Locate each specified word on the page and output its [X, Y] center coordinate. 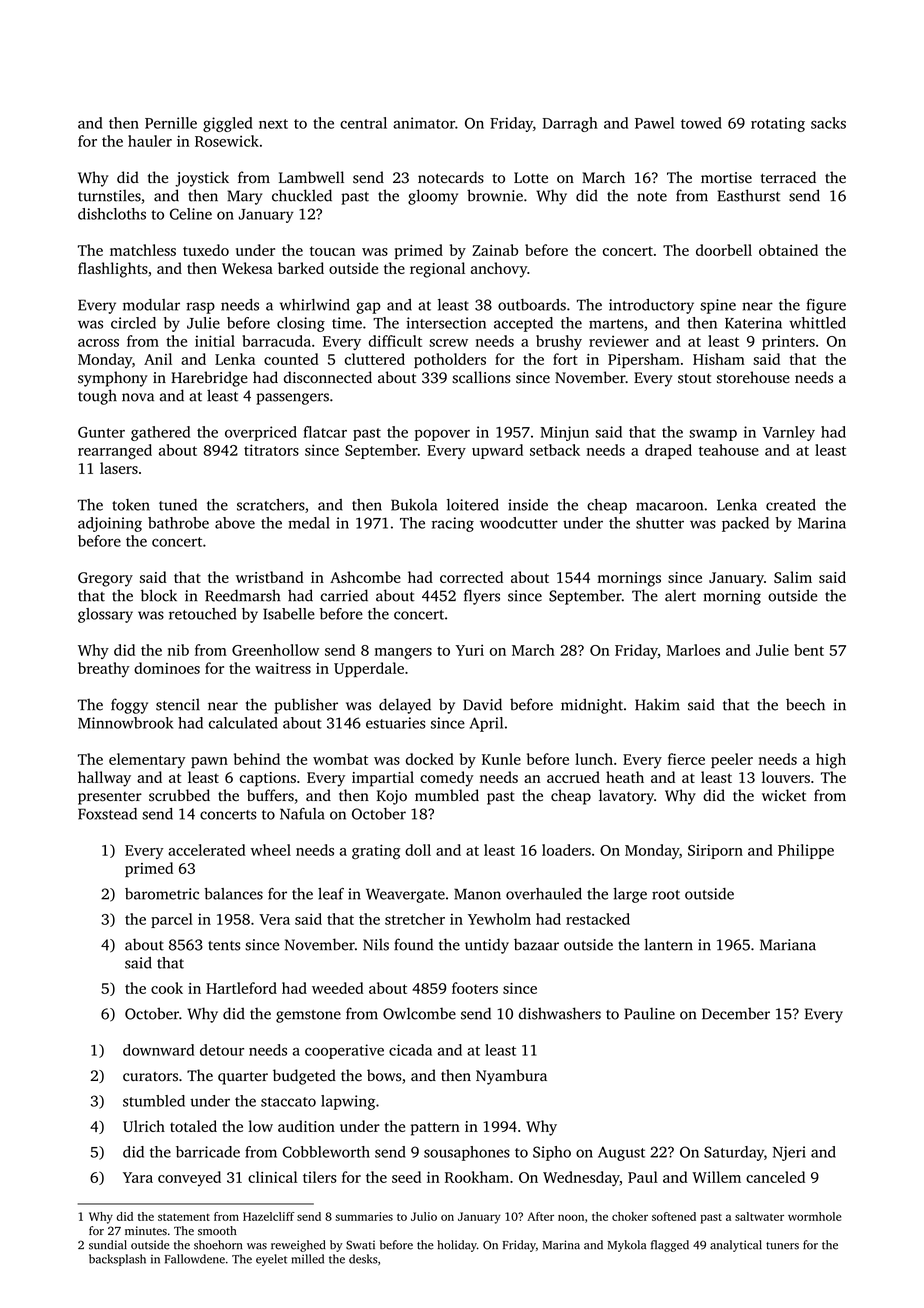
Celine [191, 214]
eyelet [271, 1260]
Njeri [789, 1153]
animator [424, 123]
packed [745, 524]
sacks [828, 123]
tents [224, 946]
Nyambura [511, 1077]
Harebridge [209, 379]
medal [309, 523]
